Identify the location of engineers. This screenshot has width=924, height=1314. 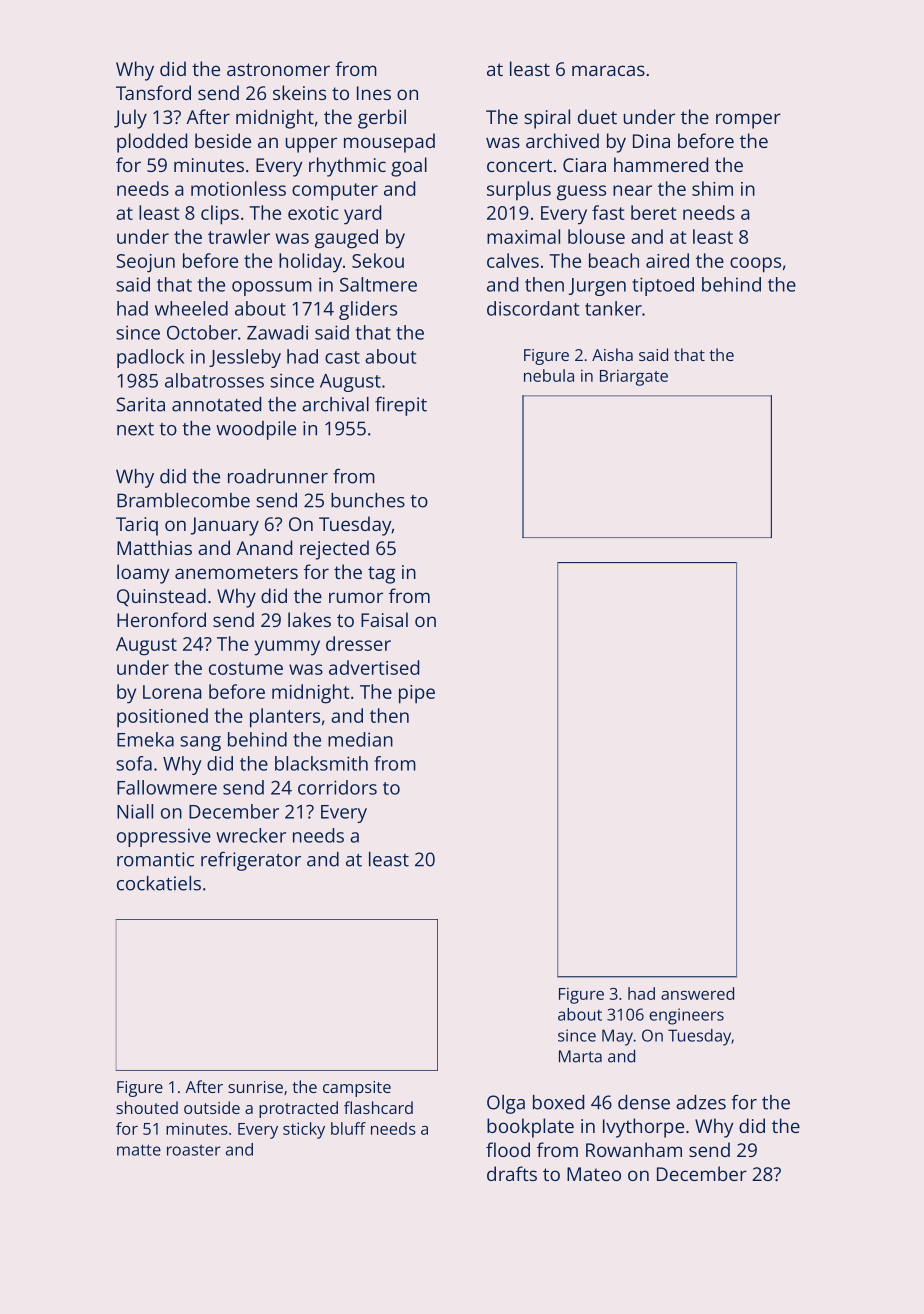
(686, 1016).
